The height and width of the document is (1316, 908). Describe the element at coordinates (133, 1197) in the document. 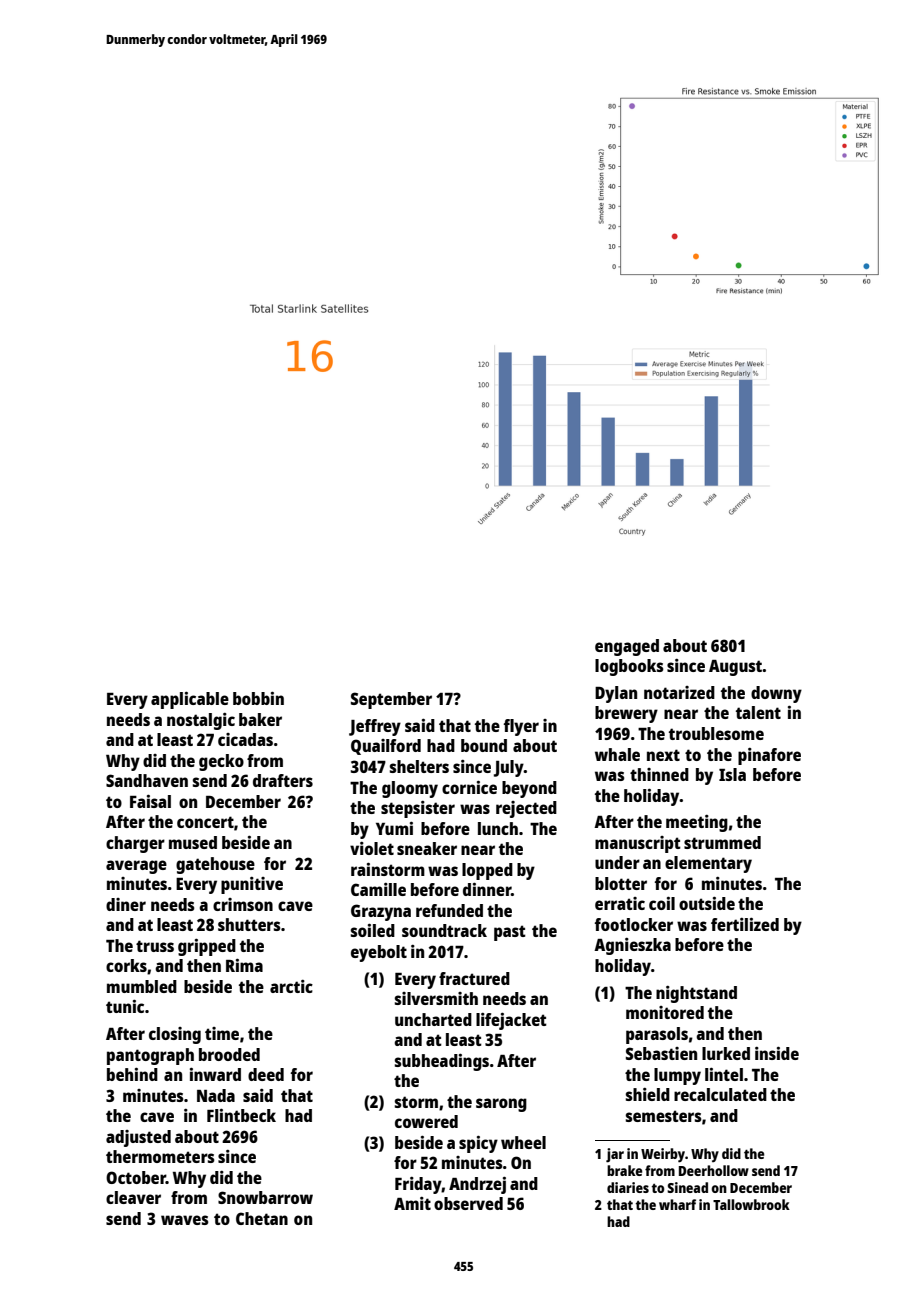

I see `cleaver` at that location.
